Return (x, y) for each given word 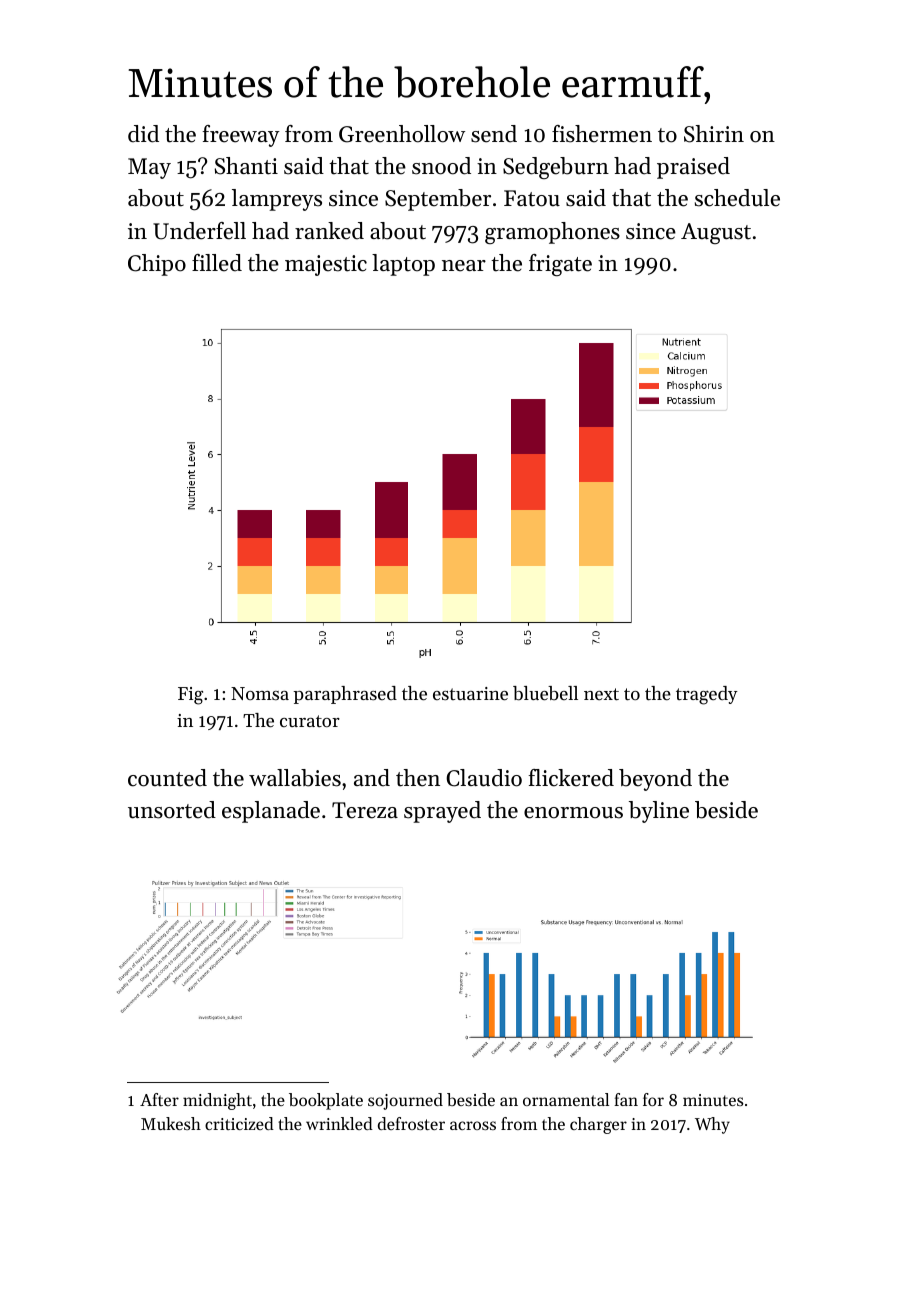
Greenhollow (402, 134)
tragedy (707, 695)
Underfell (199, 231)
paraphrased (345, 695)
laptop (403, 265)
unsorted (172, 810)
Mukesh (171, 1123)
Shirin (714, 134)
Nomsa (260, 693)
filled (217, 263)
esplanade (271, 812)
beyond (655, 780)
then (418, 778)
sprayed (442, 812)
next (601, 694)
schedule (737, 198)
